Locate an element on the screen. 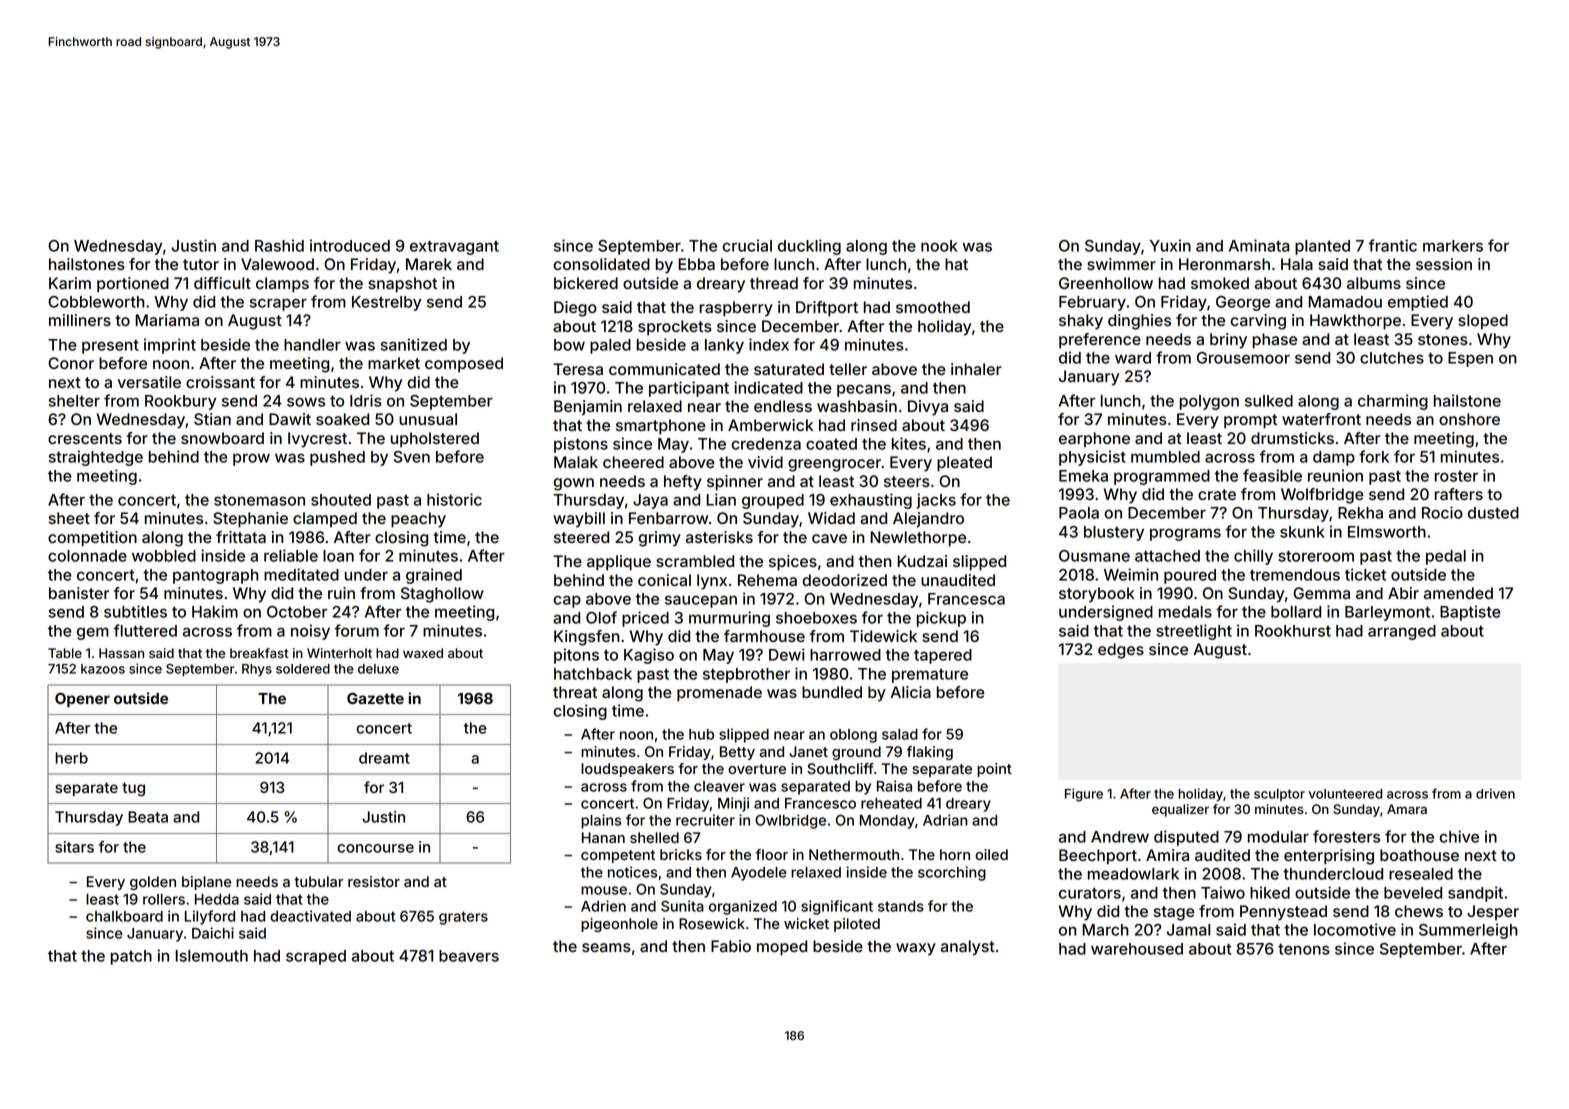 This screenshot has width=1569, height=1109. lanky is located at coordinates (724, 346).
